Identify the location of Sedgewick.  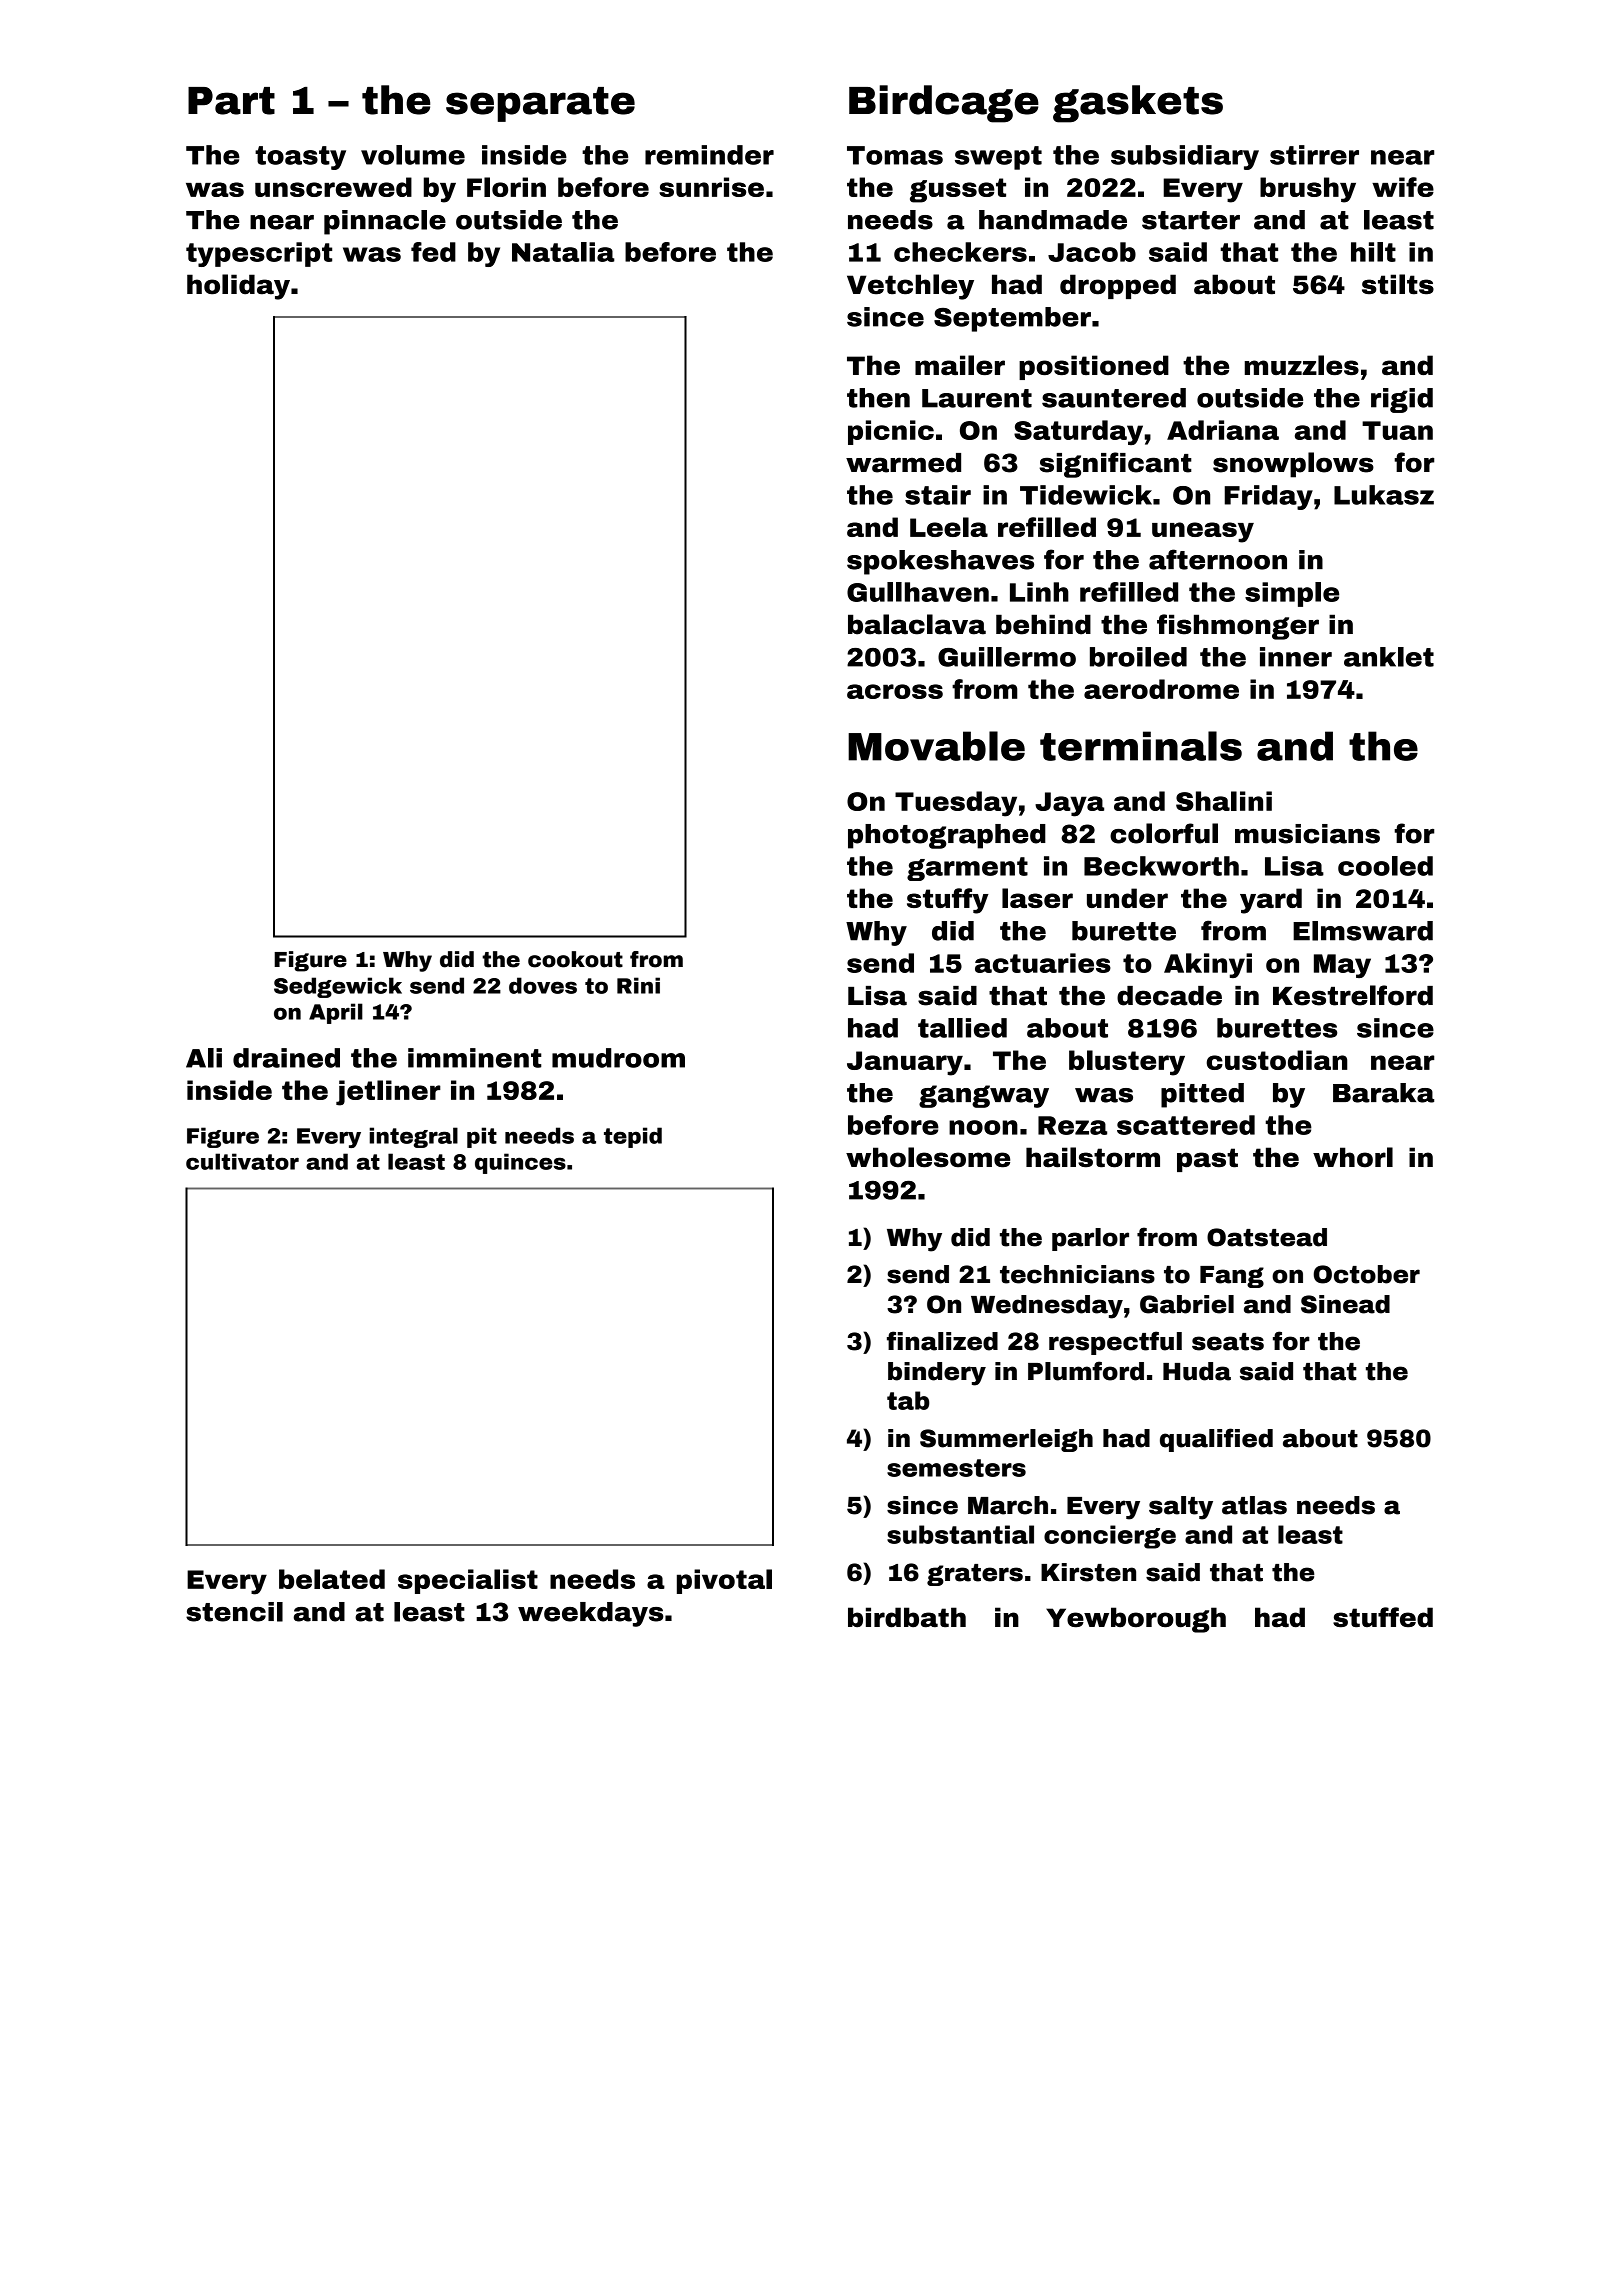
(338, 987).
